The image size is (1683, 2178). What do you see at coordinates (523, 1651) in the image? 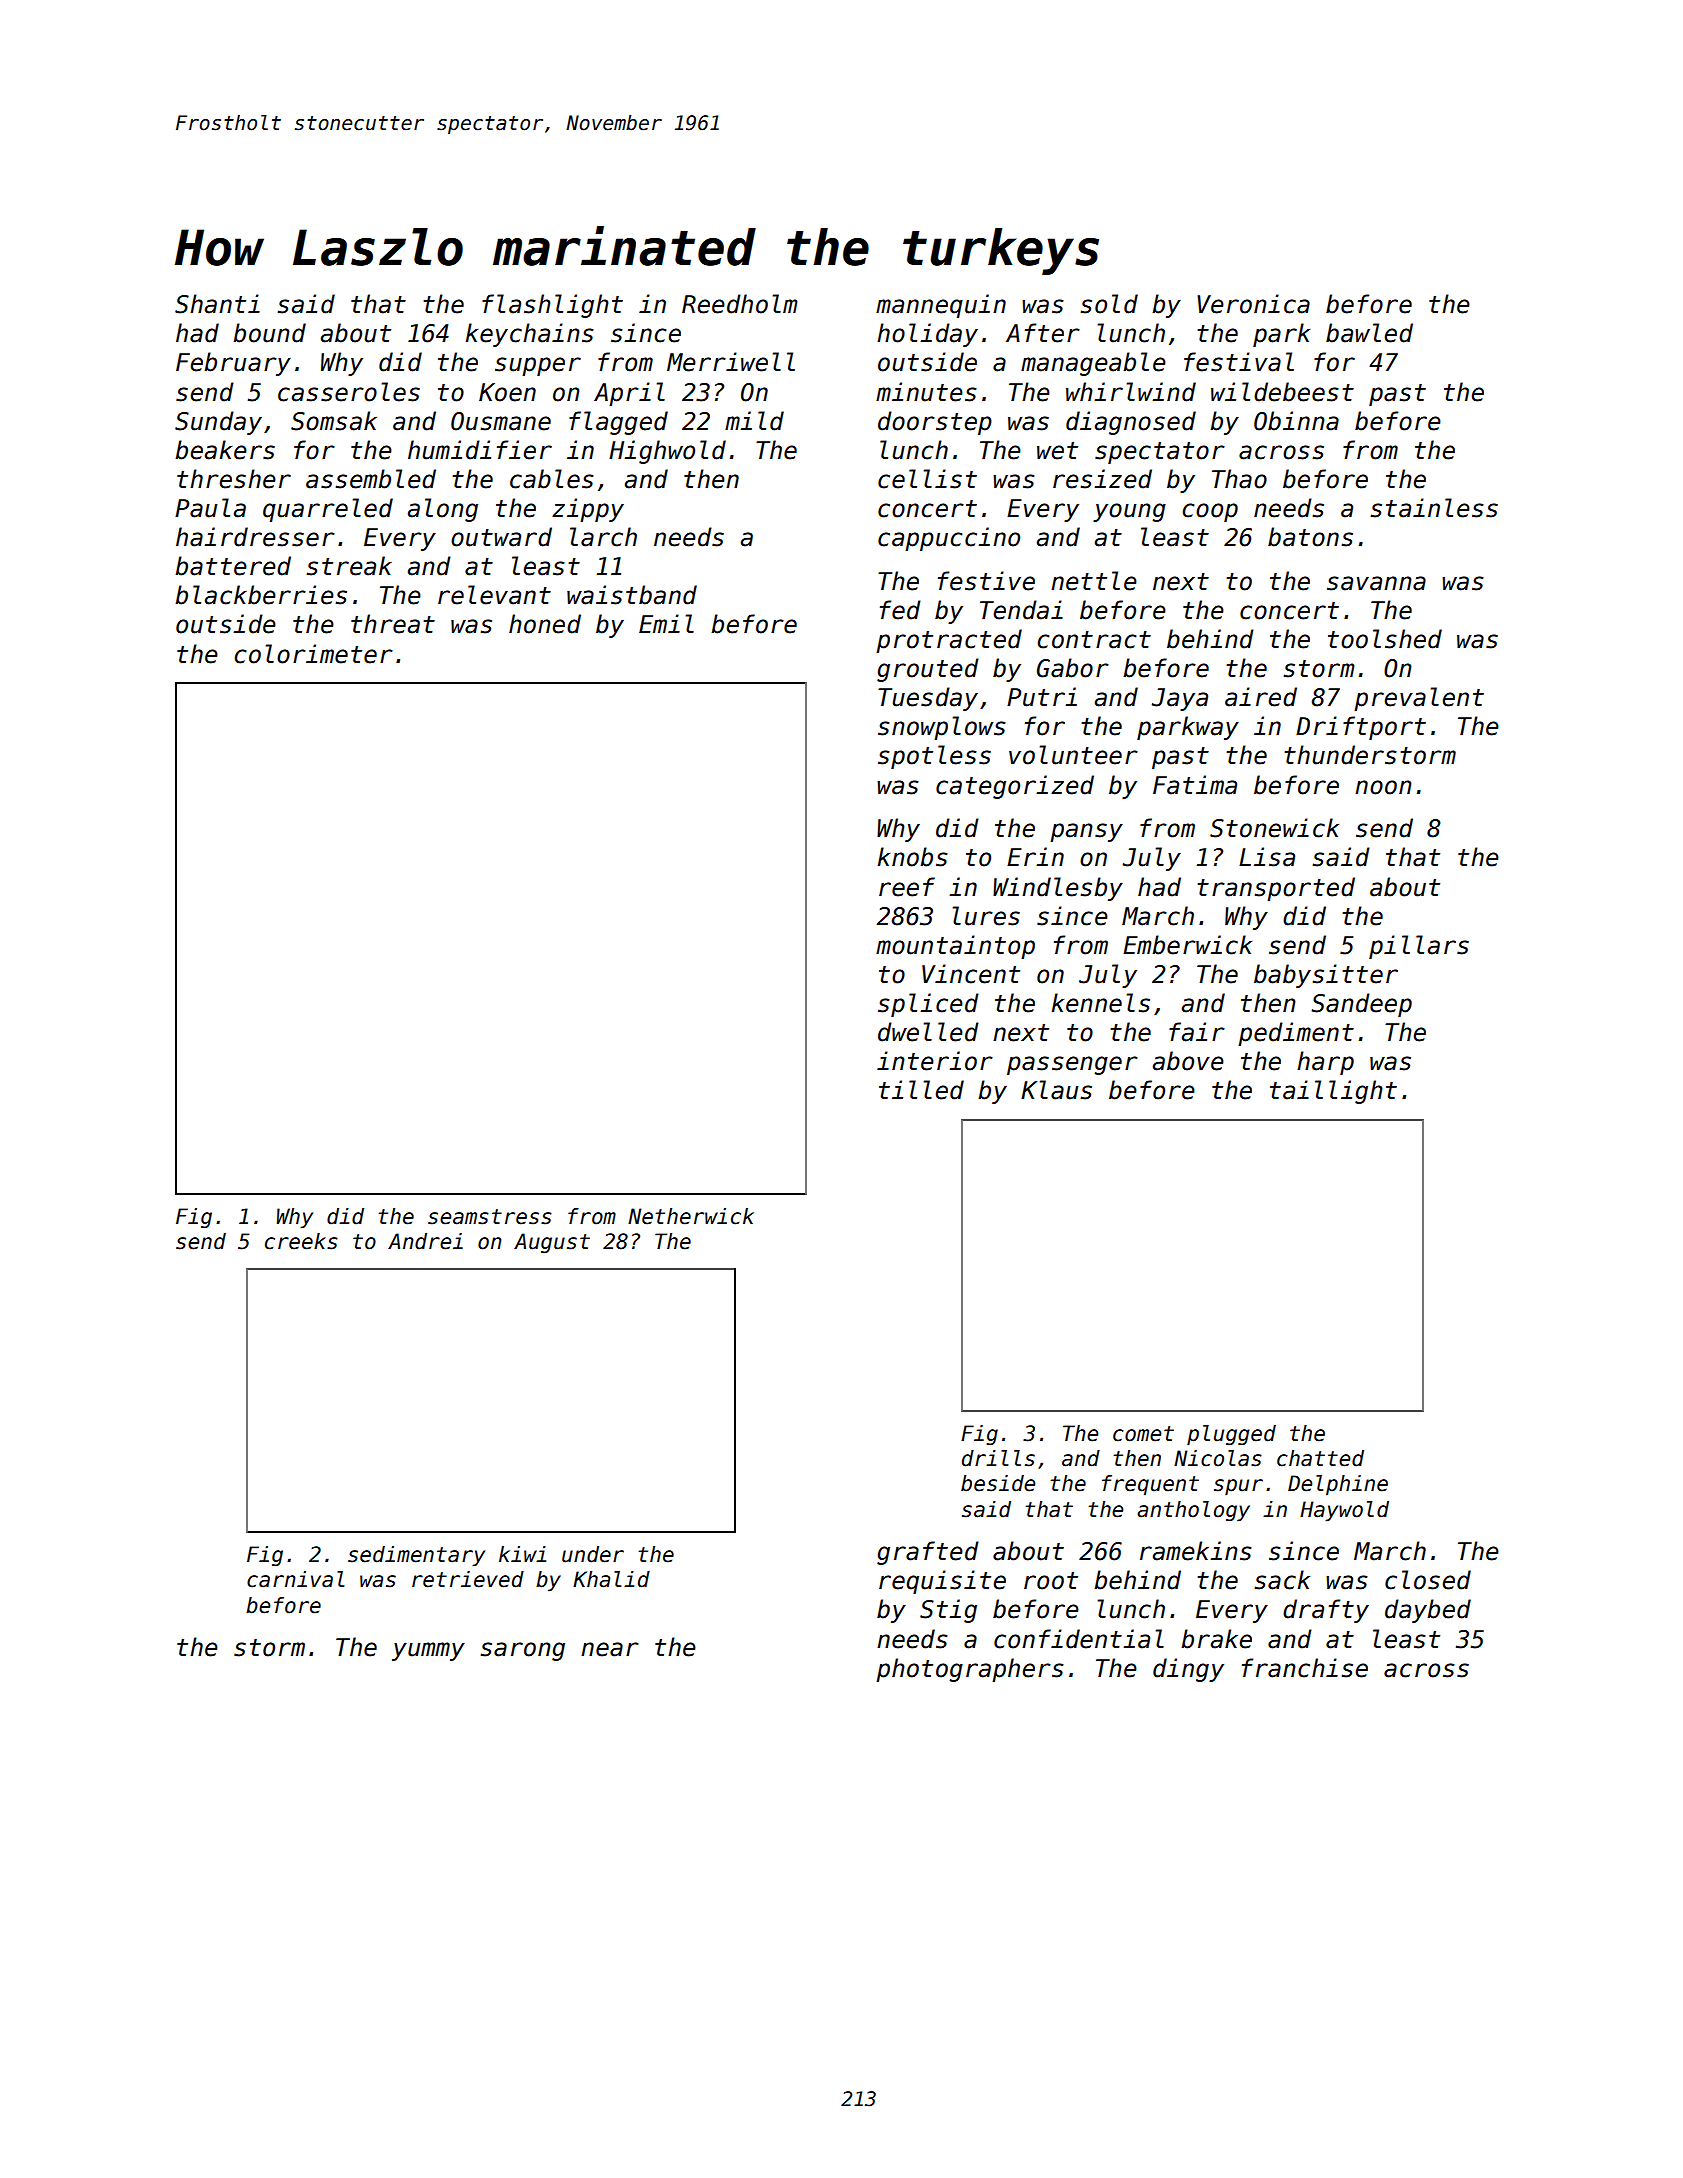
I see `sarong` at bounding box center [523, 1651].
